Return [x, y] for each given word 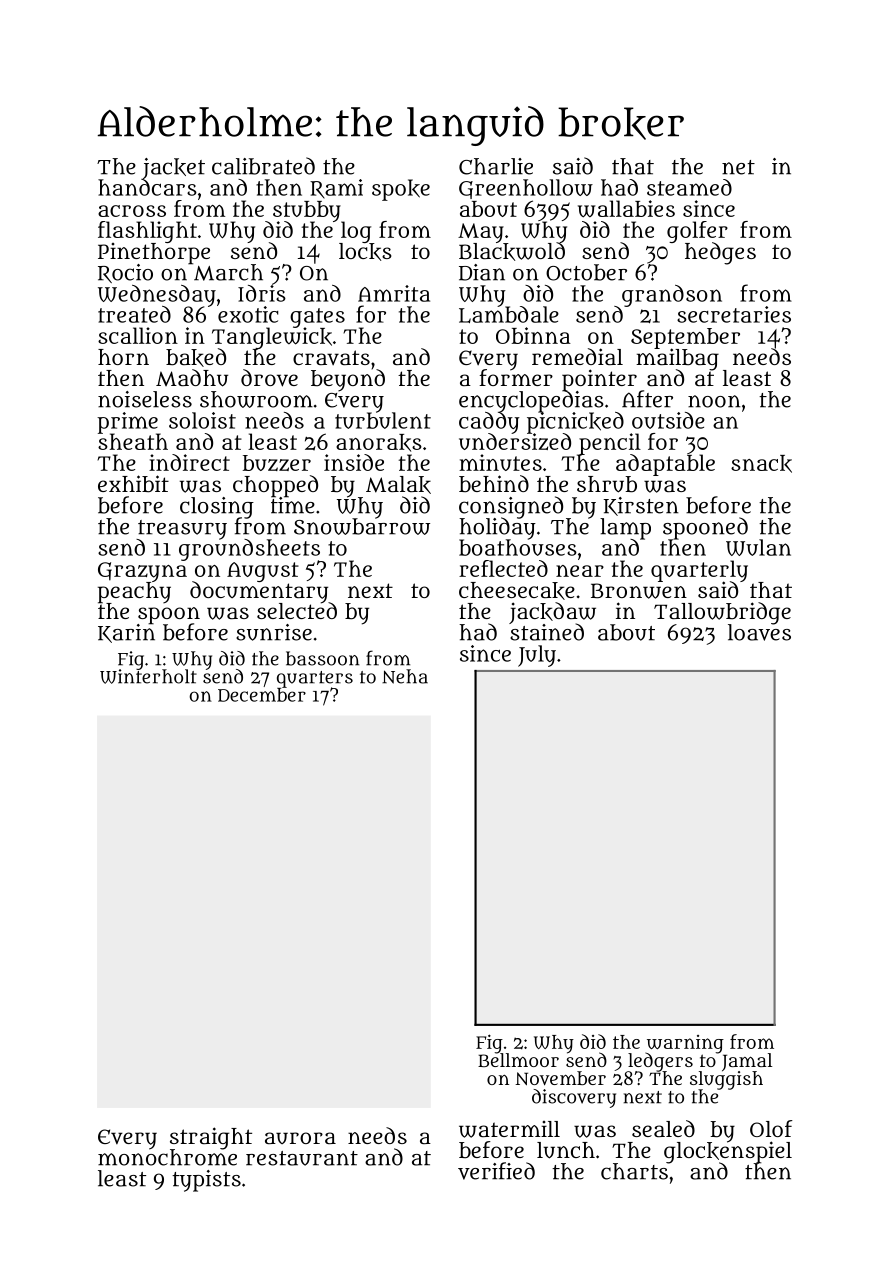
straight [211, 1138]
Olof [771, 1128]
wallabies [626, 209]
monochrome [167, 1157]
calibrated [263, 166]
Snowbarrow [362, 527]
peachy [134, 592]
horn [123, 357]
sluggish [726, 1080]
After [647, 399]
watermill [509, 1129]
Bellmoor [518, 1060]
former [516, 378]
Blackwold [512, 252]
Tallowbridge [722, 613]
